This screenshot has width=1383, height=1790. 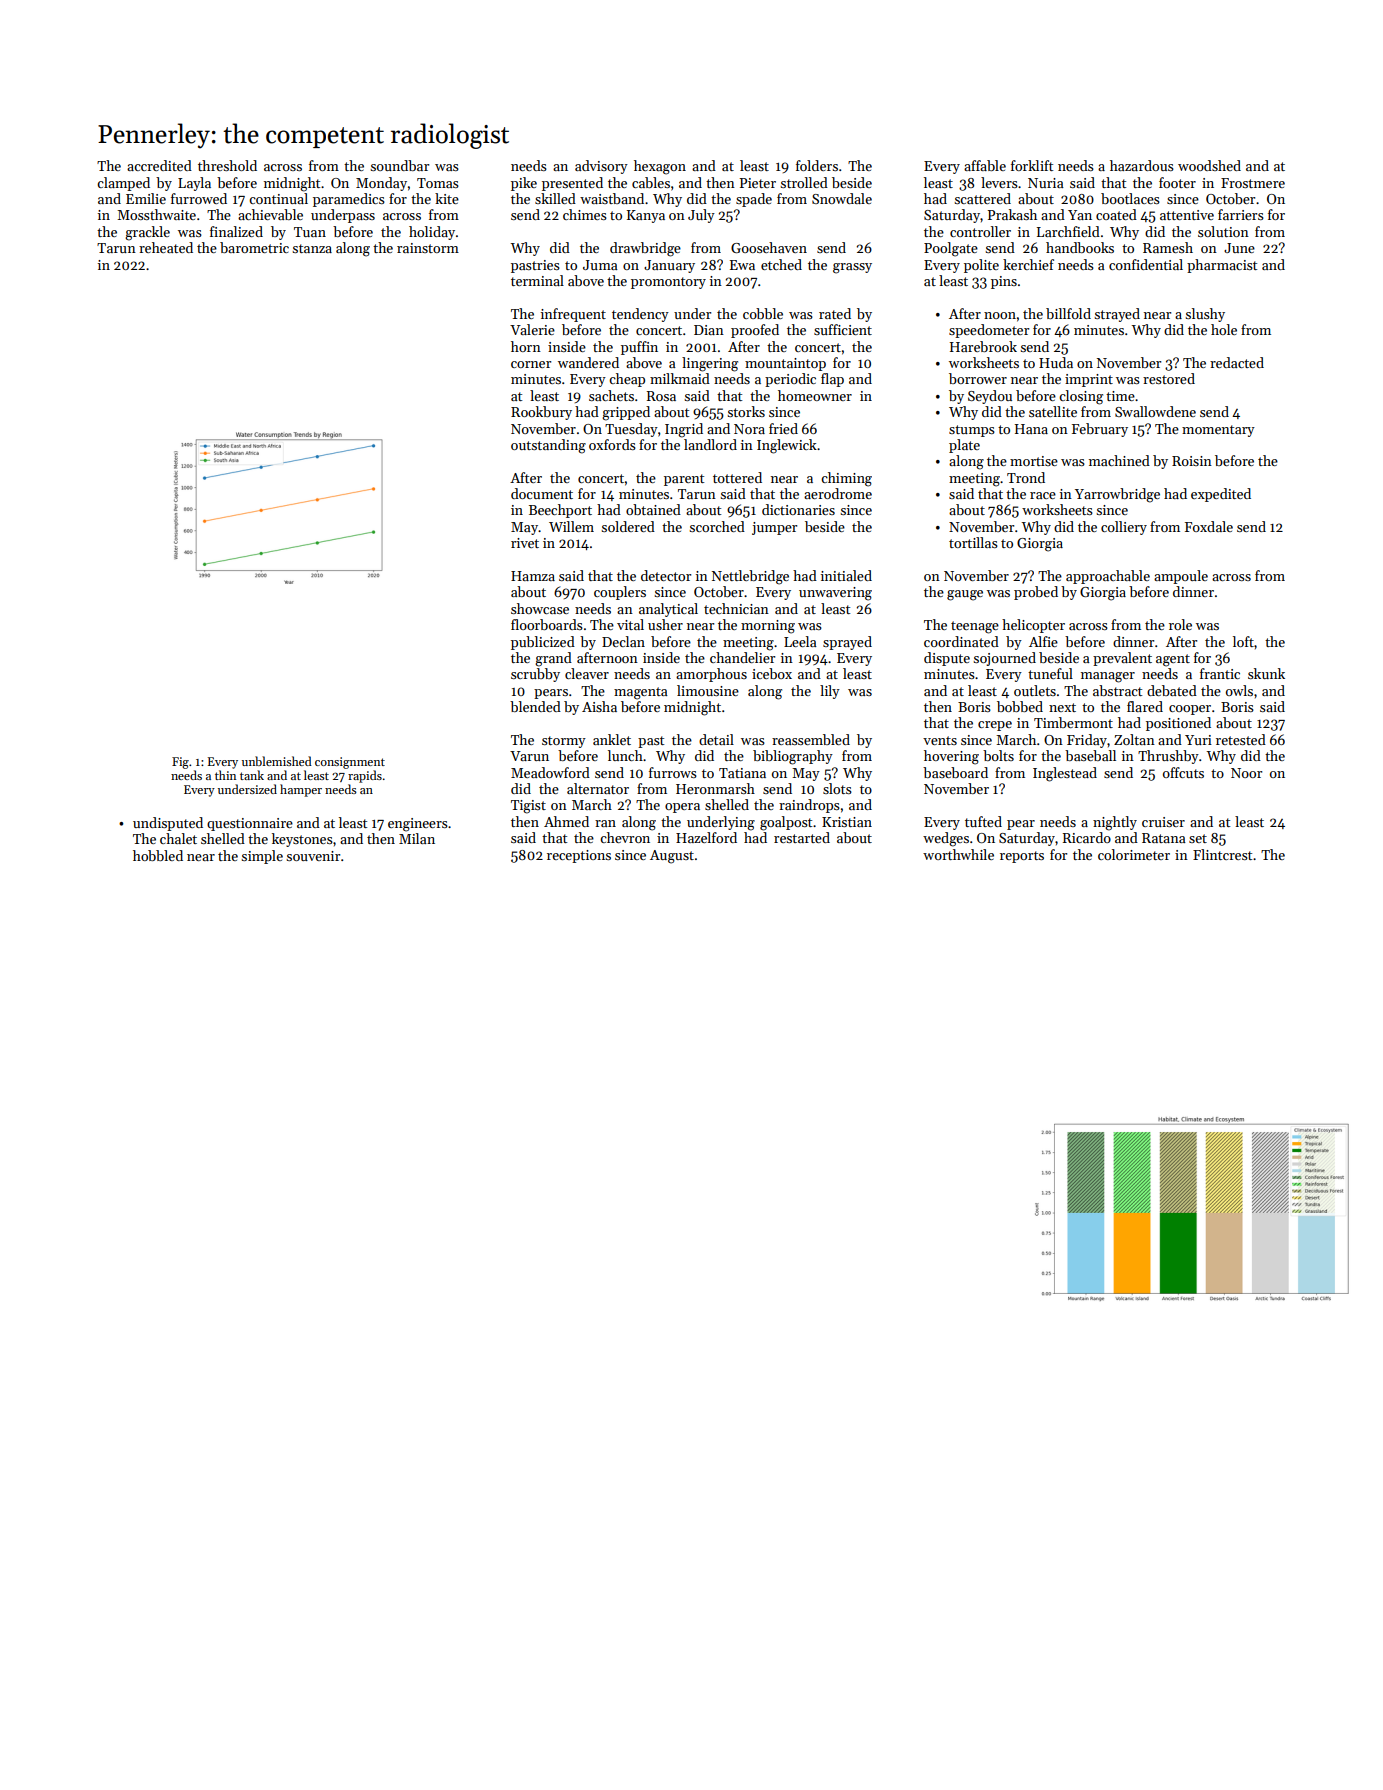 I want to click on tortillas, so click(x=973, y=542).
